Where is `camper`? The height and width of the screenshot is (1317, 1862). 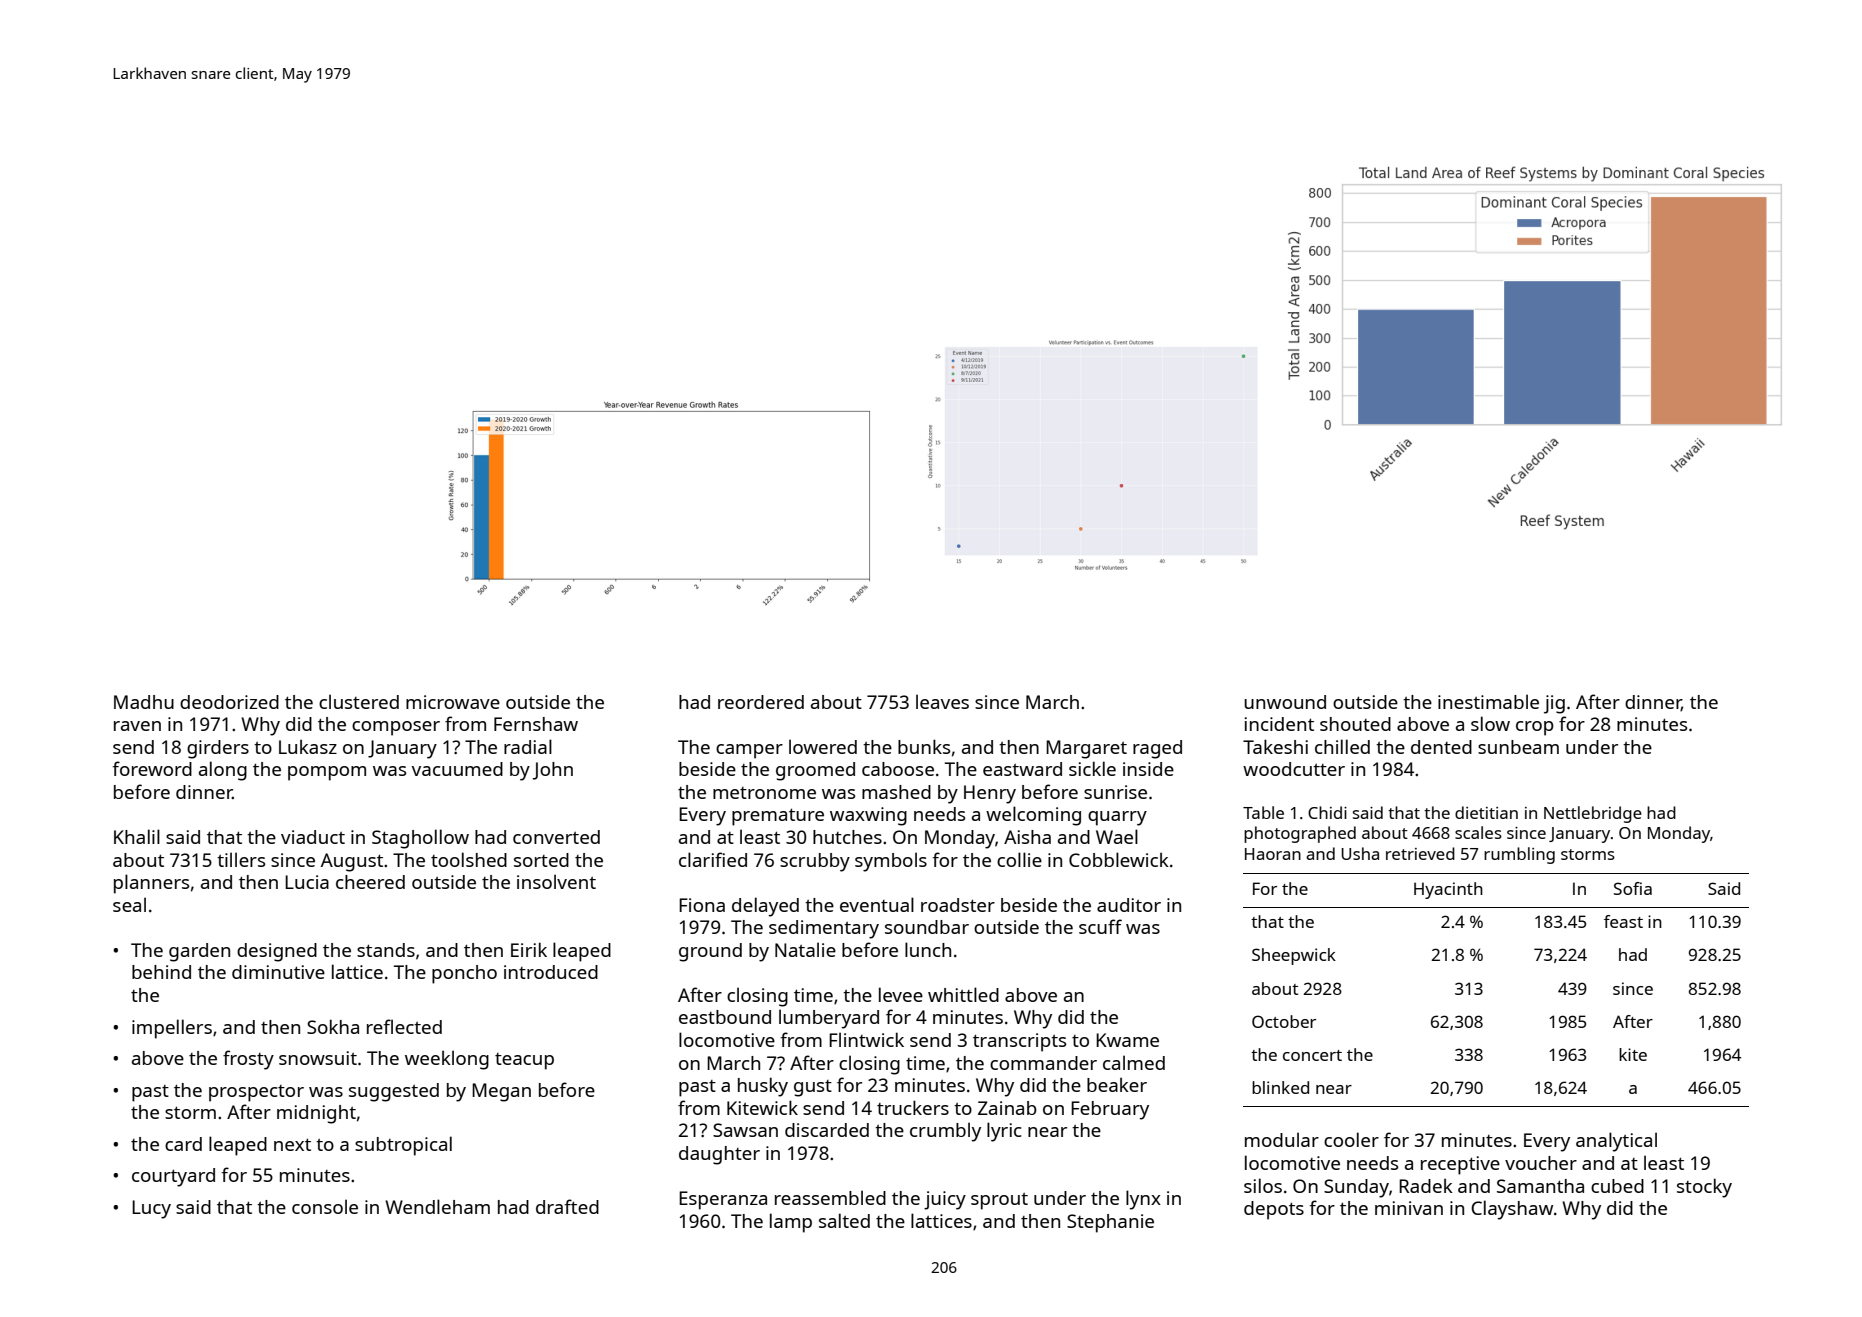
camper is located at coordinates (749, 751).
